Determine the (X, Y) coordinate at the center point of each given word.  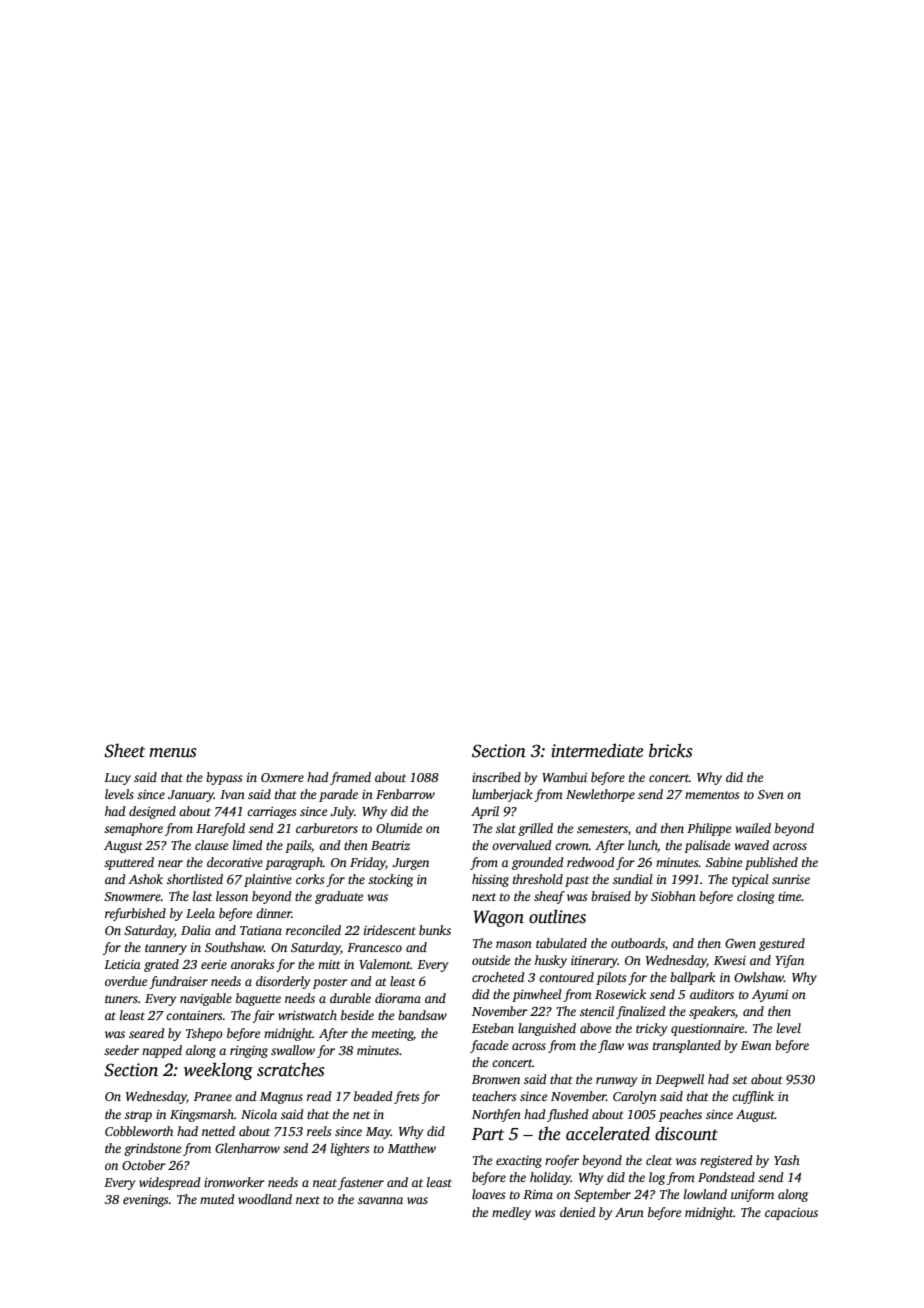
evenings (145, 1201)
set (740, 1080)
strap (138, 1116)
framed (350, 778)
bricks (670, 750)
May (378, 1133)
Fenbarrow (405, 794)
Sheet (124, 750)
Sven (771, 794)
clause (211, 845)
